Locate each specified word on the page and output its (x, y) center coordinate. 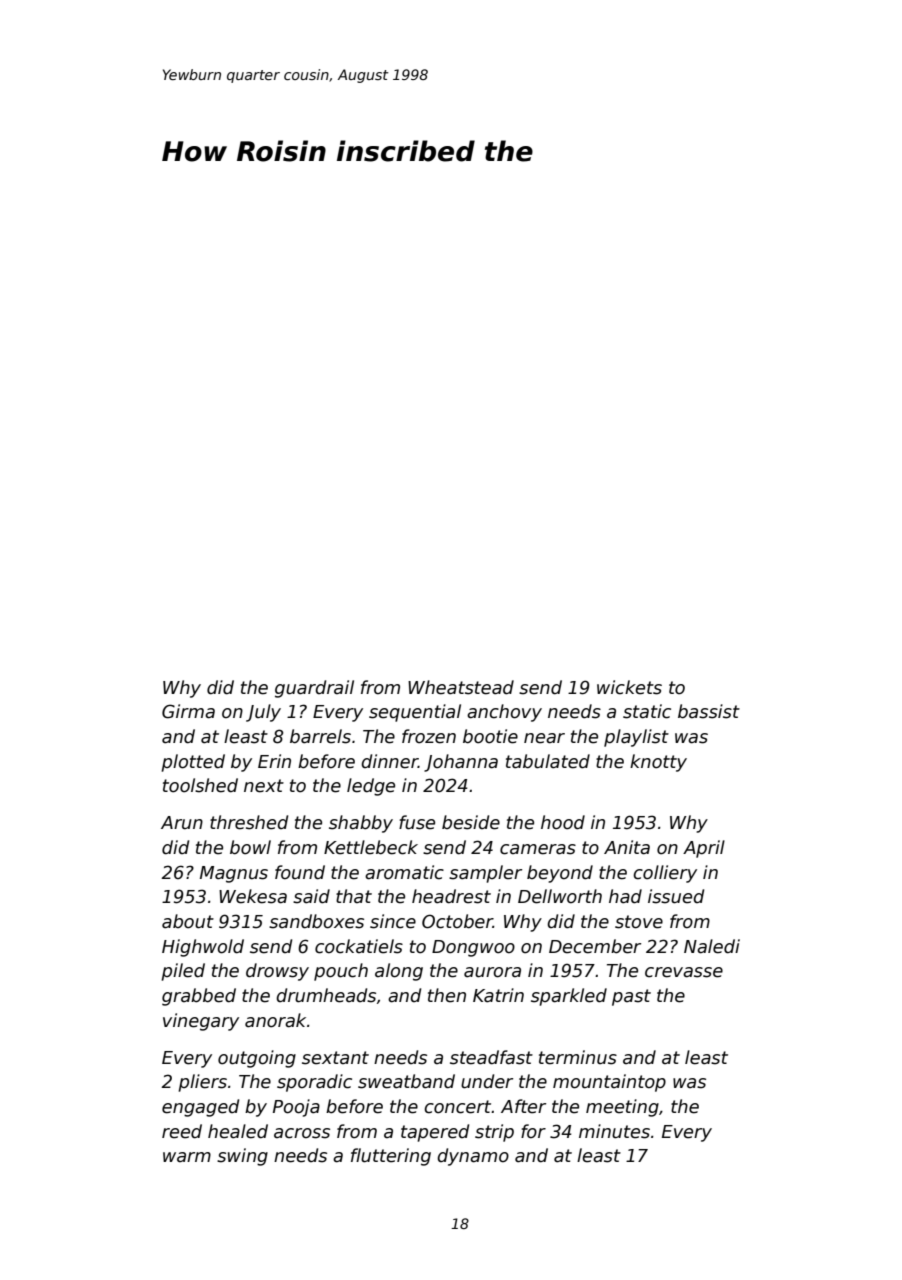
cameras (538, 849)
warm (187, 1157)
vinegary (201, 1022)
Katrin (498, 995)
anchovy (504, 713)
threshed (249, 822)
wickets (629, 687)
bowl (250, 847)
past (631, 997)
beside (471, 822)
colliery (665, 874)
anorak (275, 1020)
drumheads (326, 995)
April (704, 849)
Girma (188, 711)
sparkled (569, 997)
